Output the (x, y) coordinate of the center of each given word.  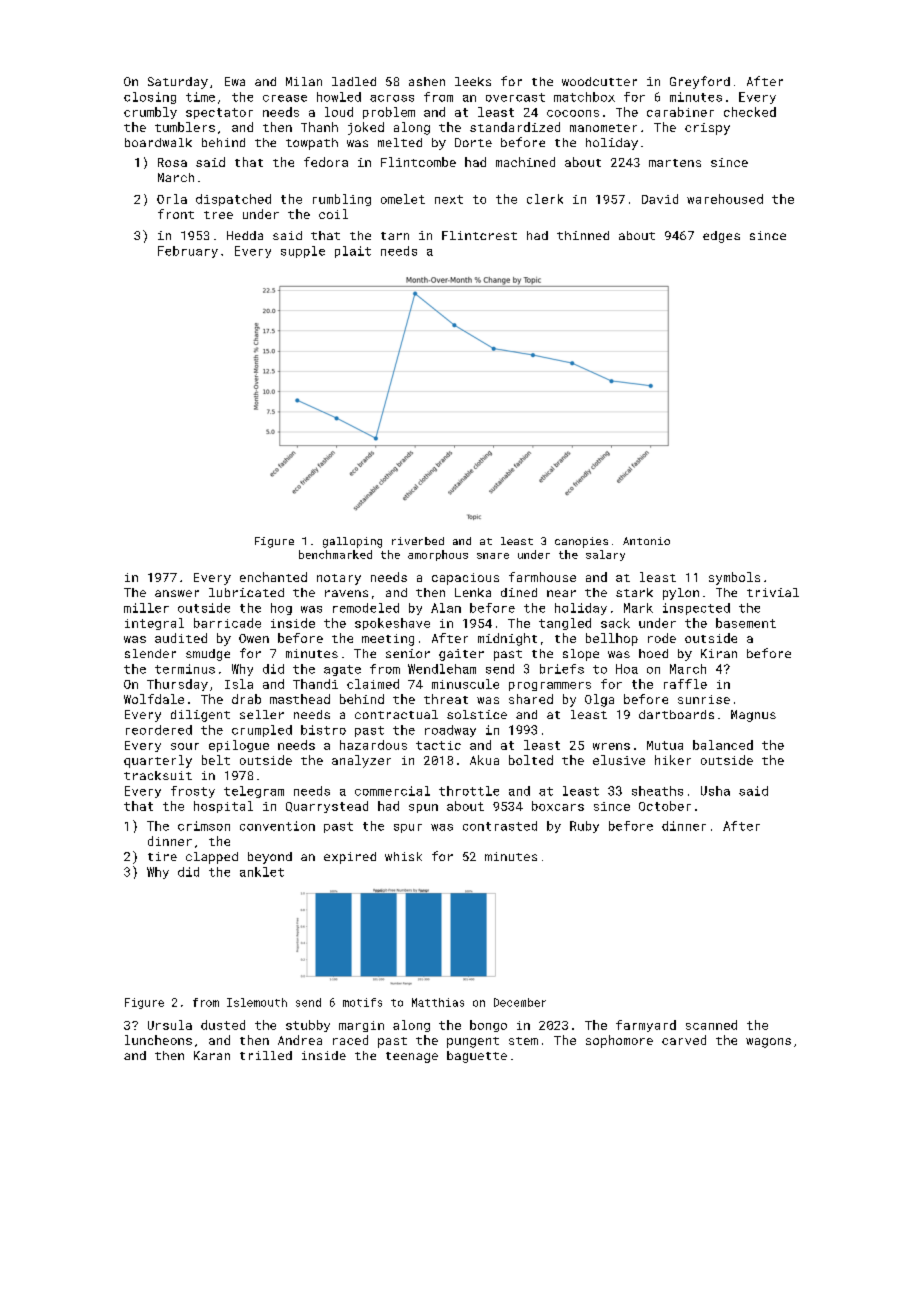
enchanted (273, 577)
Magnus (753, 716)
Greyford (700, 82)
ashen (427, 81)
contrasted (500, 826)
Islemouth (257, 1002)
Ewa (235, 81)
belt (216, 760)
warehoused (725, 199)
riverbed (418, 541)
